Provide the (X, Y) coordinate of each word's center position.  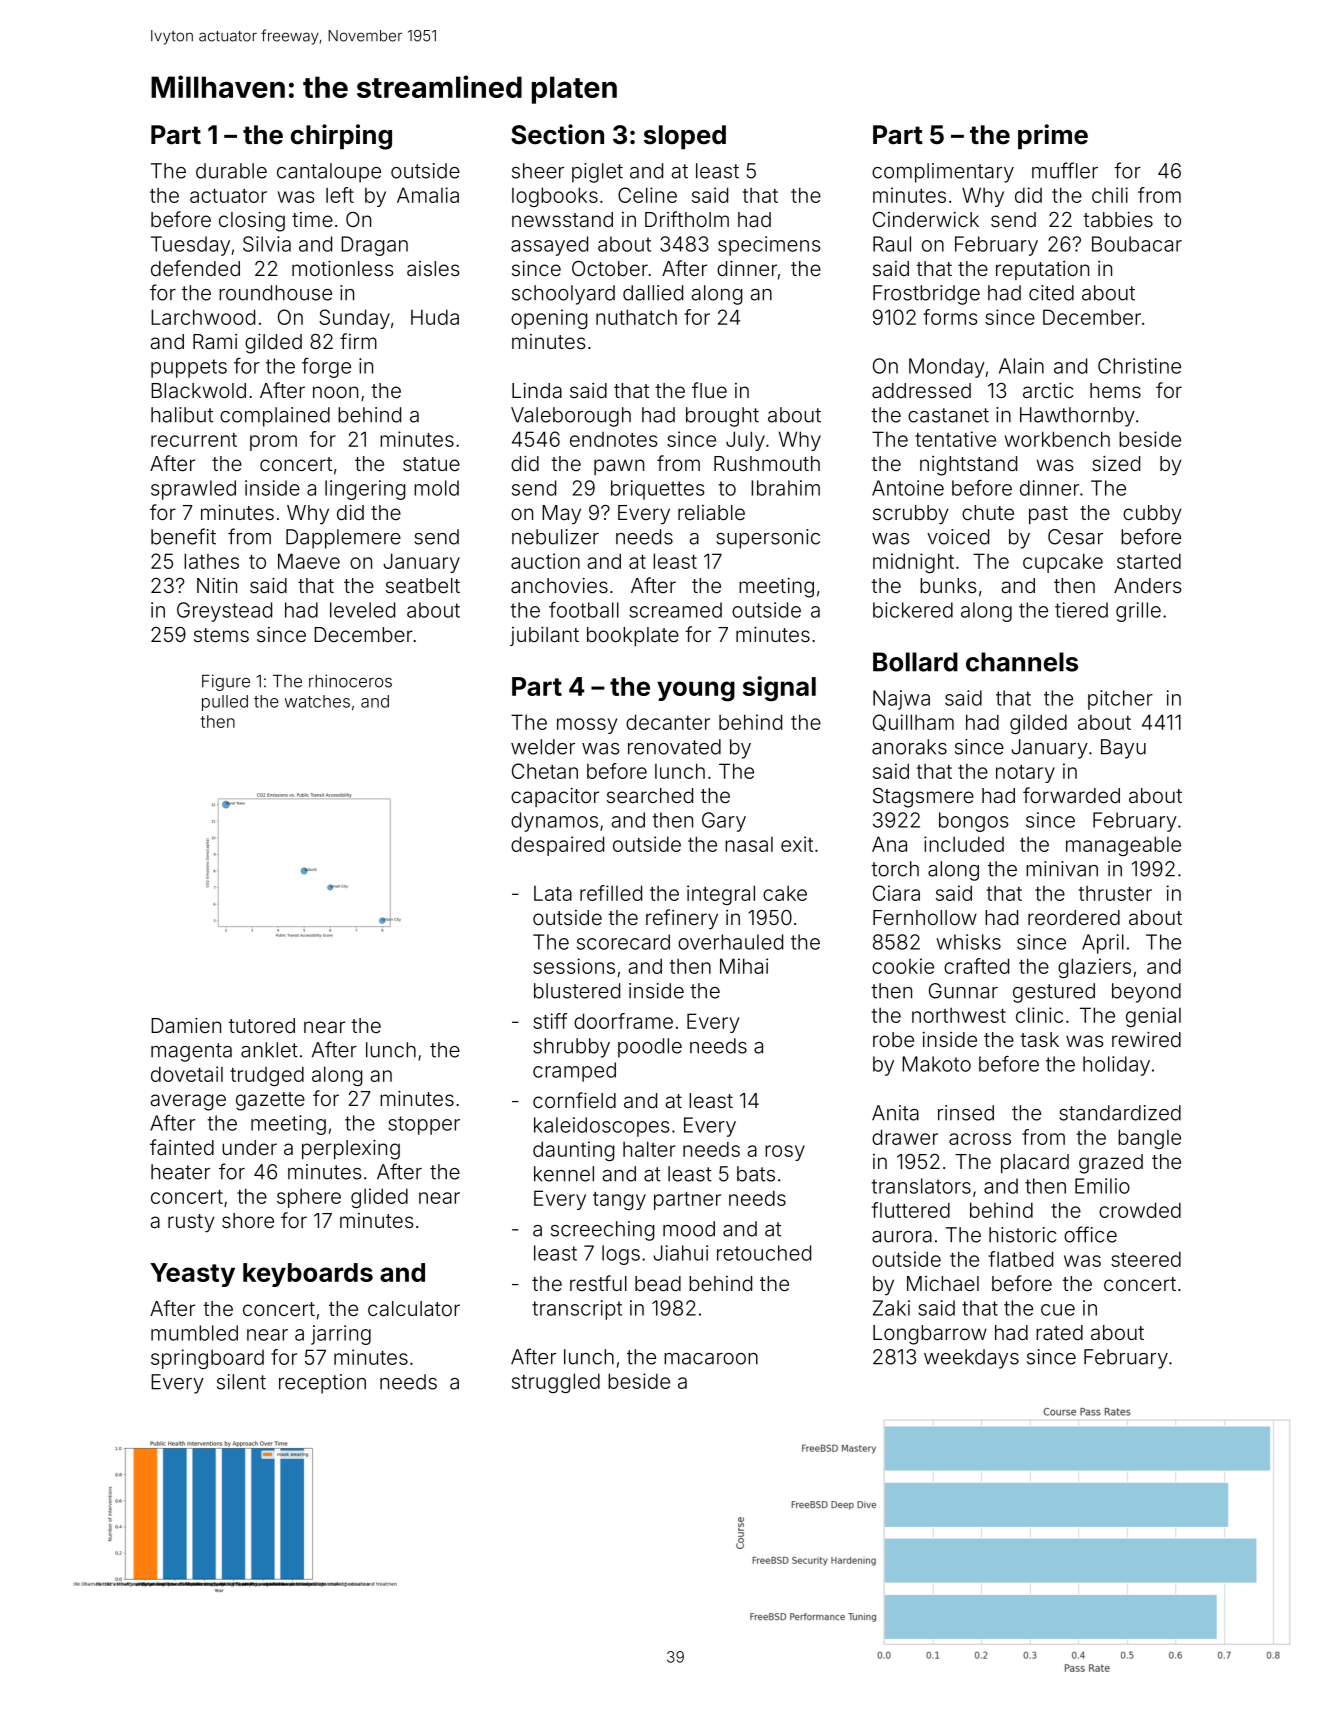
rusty (191, 1223)
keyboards (308, 1275)
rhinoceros (350, 681)
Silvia (267, 244)
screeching (602, 1231)
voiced (958, 537)
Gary (724, 822)
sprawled (193, 490)
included (964, 844)
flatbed (1021, 1259)
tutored (262, 1025)
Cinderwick (926, 219)
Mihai (744, 966)
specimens (769, 246)
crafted (976, 966)
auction (545, 561)
